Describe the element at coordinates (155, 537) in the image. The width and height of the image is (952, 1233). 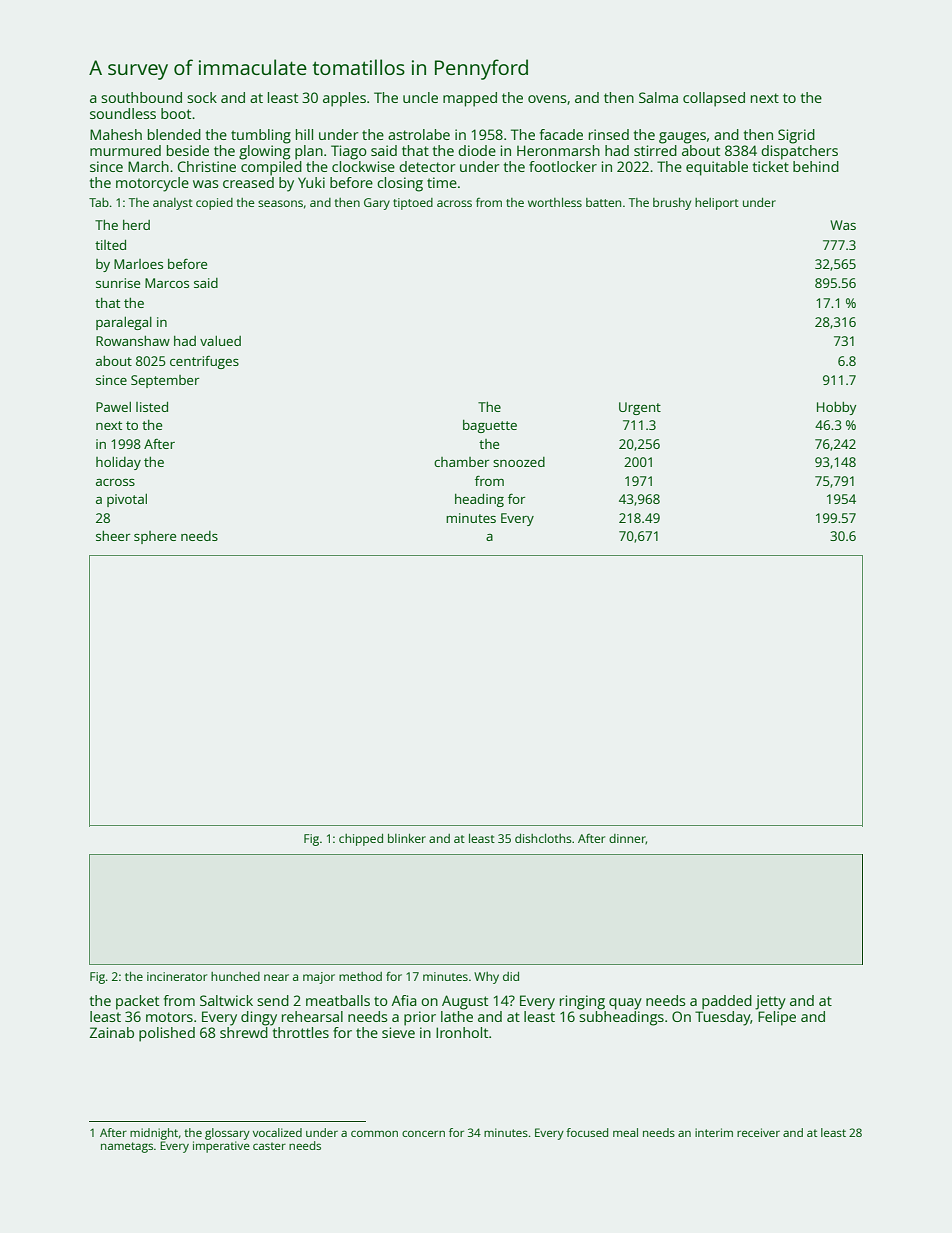
I see `sphere` at that location.
